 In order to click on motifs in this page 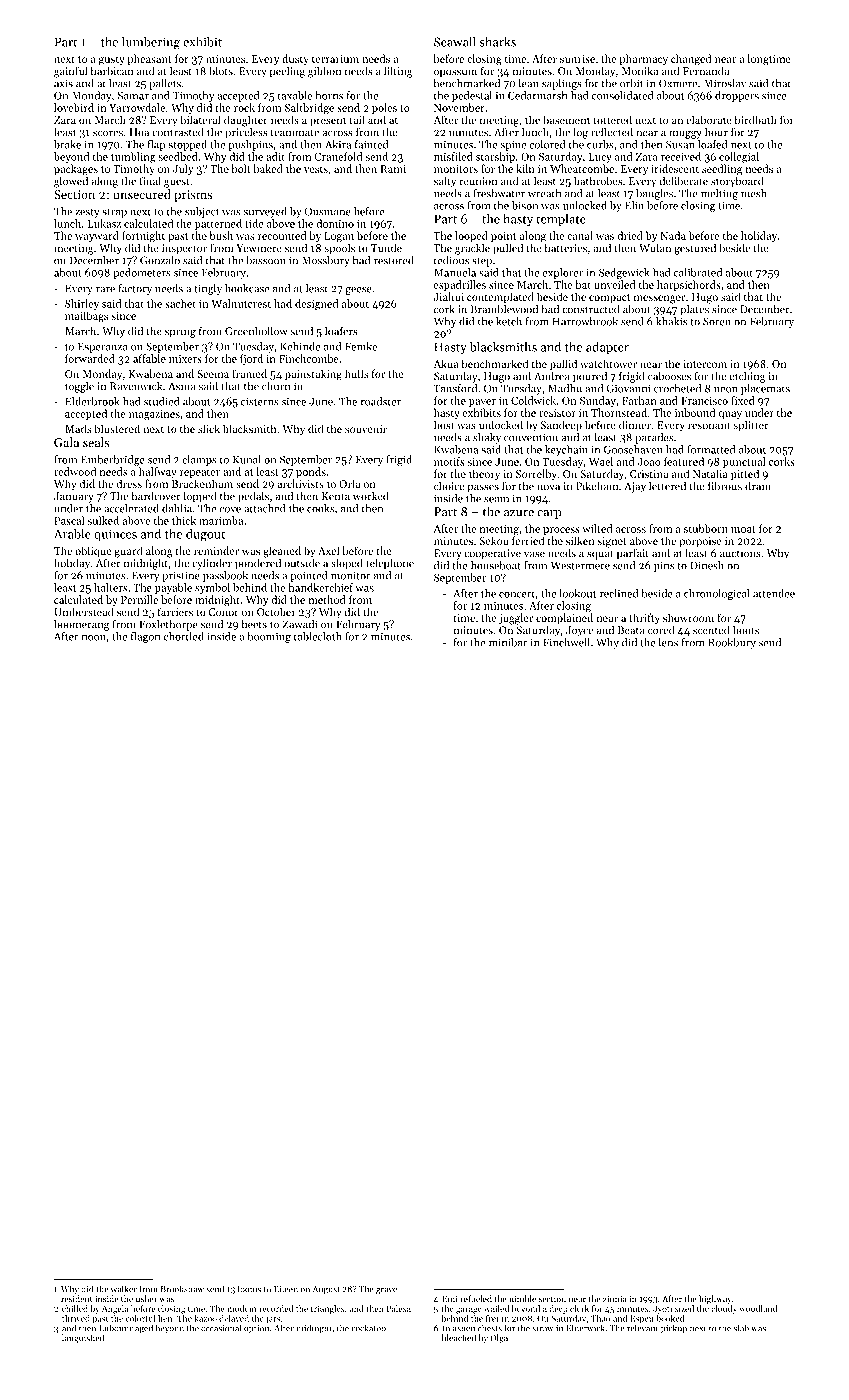, I will do `click(449, 461)`.
